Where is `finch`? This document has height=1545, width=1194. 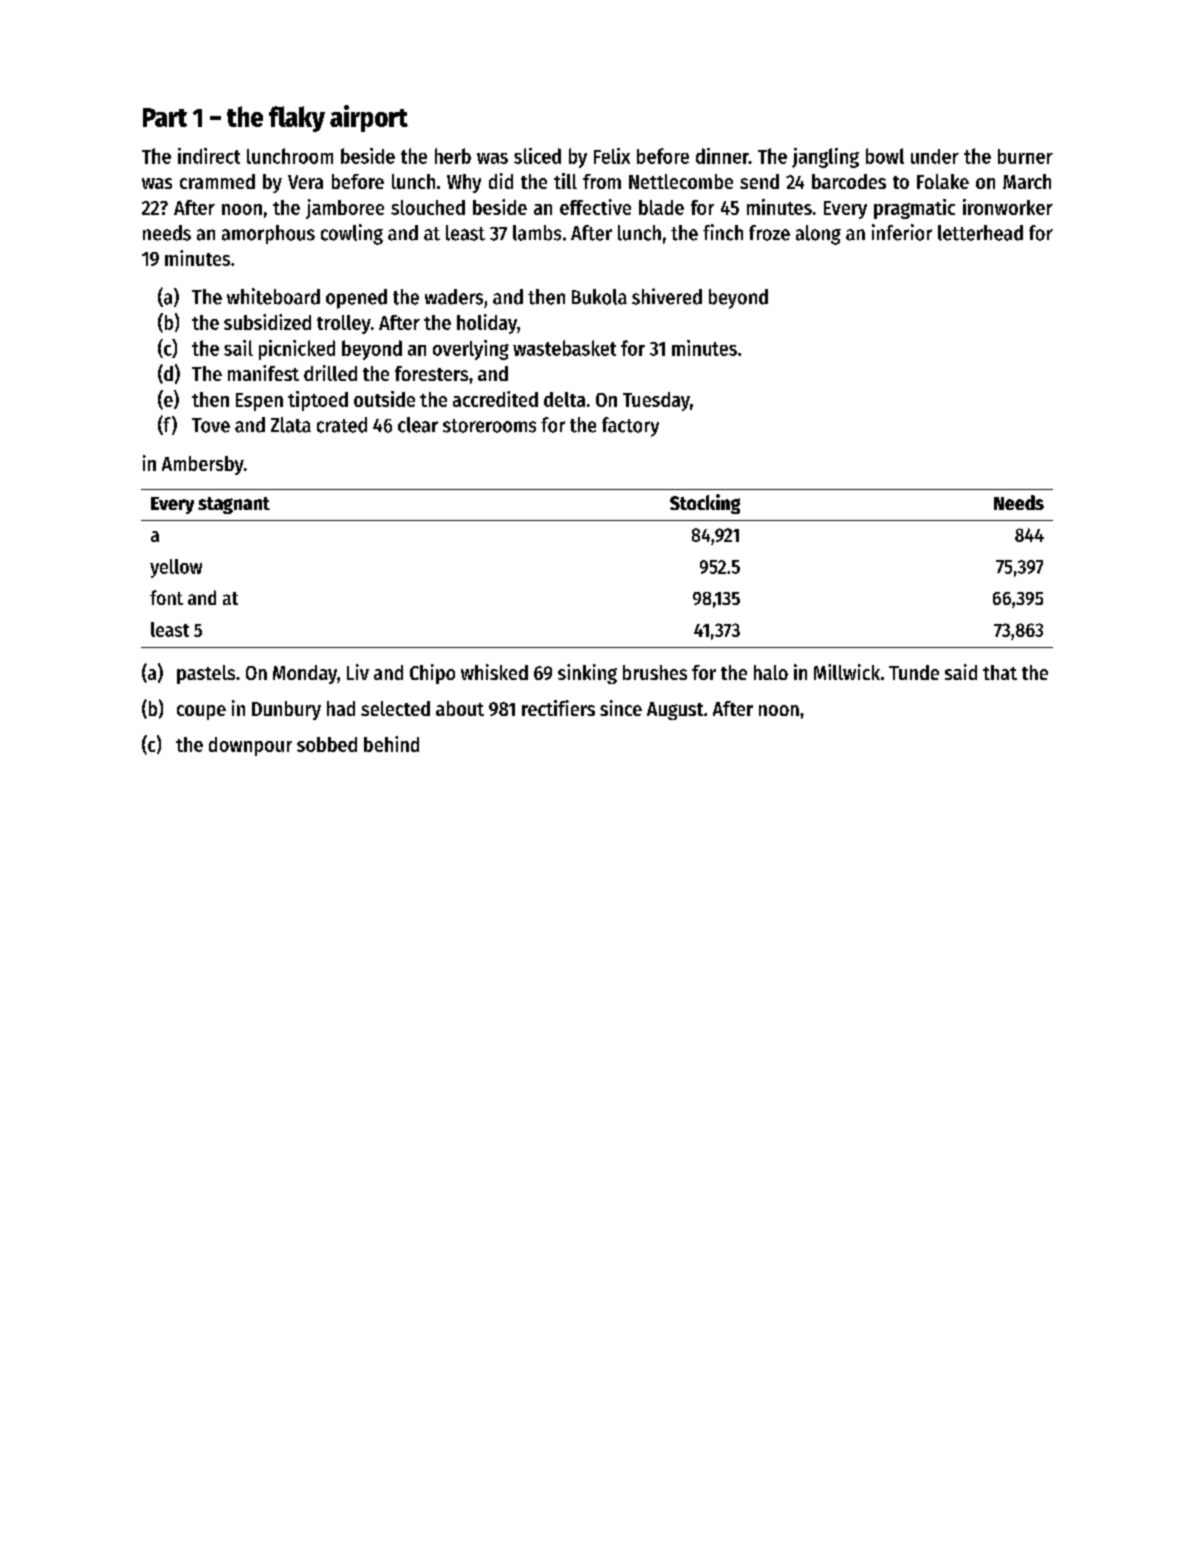 finch is located at coordinates (723, 232).
